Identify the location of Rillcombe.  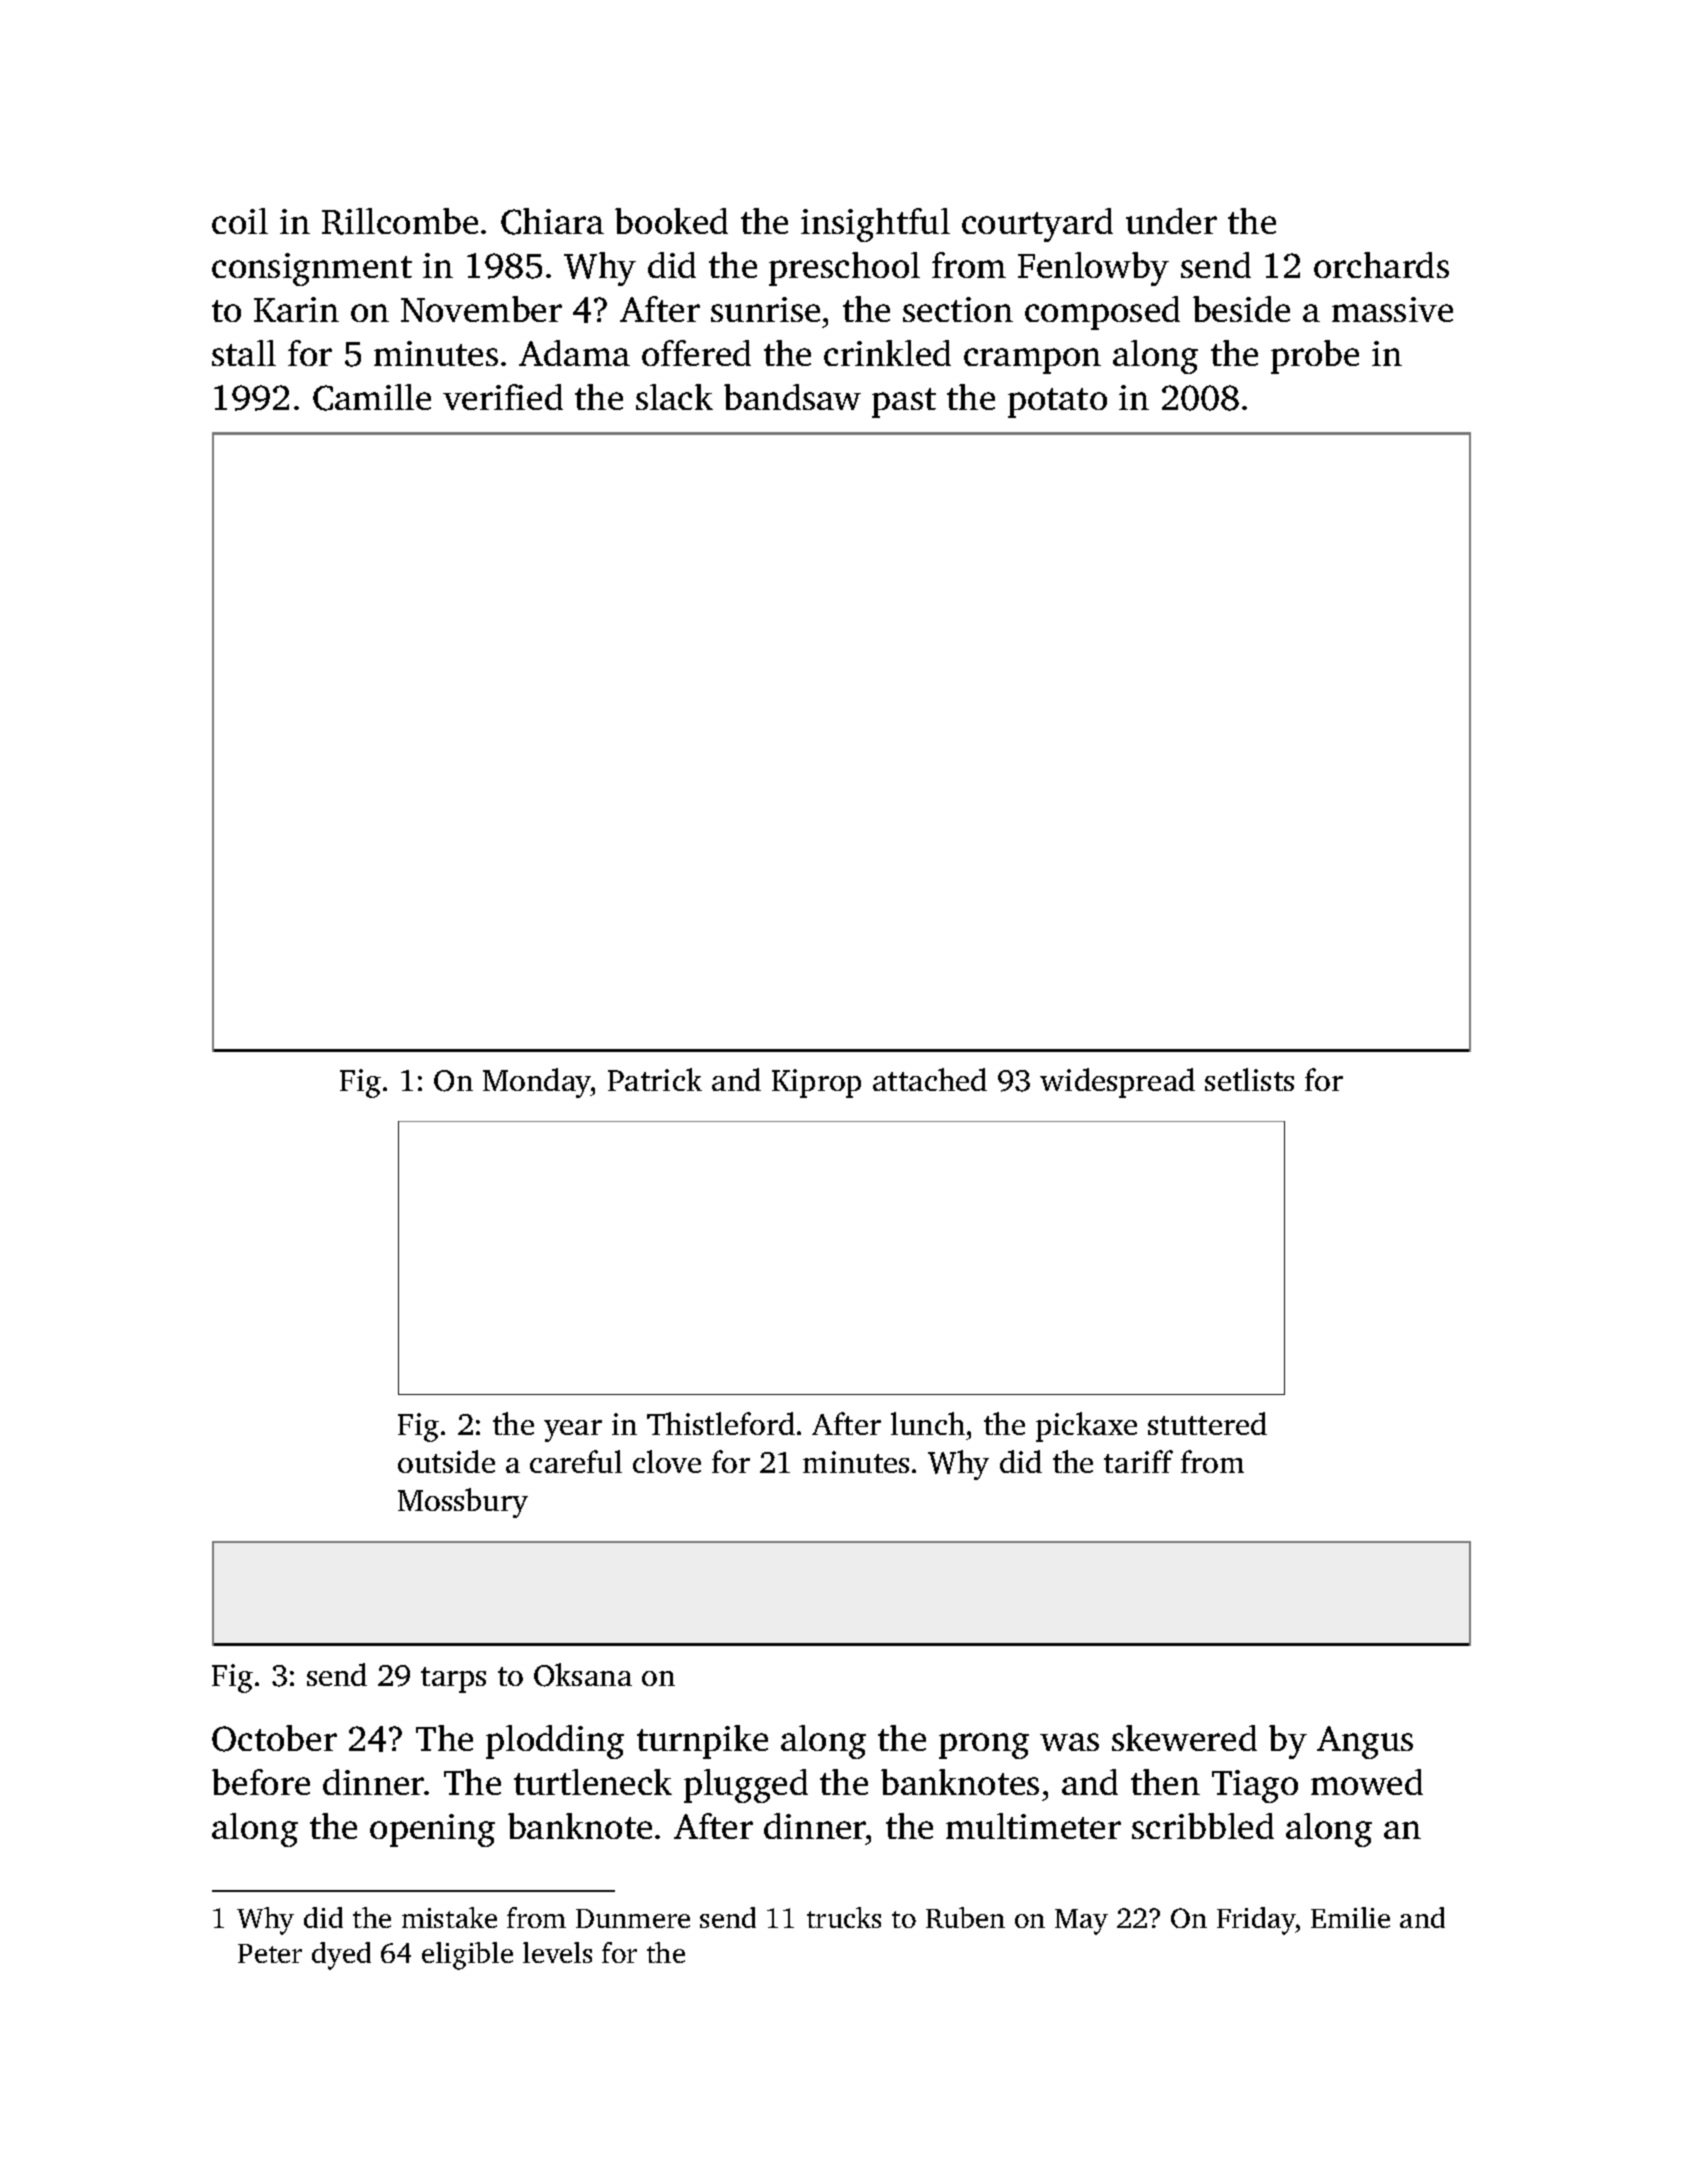
(400, 221).
